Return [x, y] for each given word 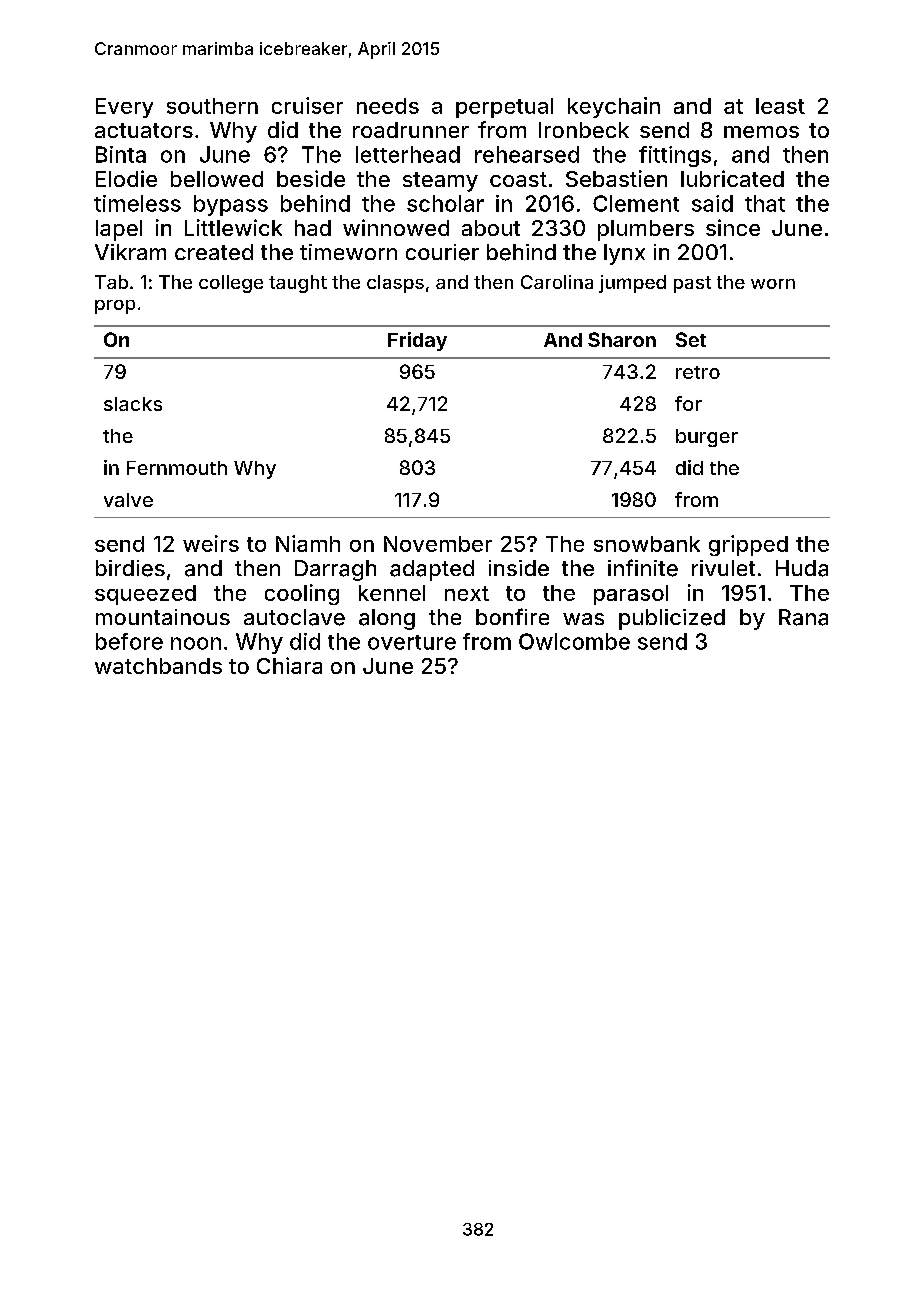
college [231, 284]
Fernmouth [177, 468]
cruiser [307, 105]
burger [707, 438]
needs [388, 106]
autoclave [294, 617]
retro [698, 372]
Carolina [557, 282]
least [780, 106]
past [692, 284]
